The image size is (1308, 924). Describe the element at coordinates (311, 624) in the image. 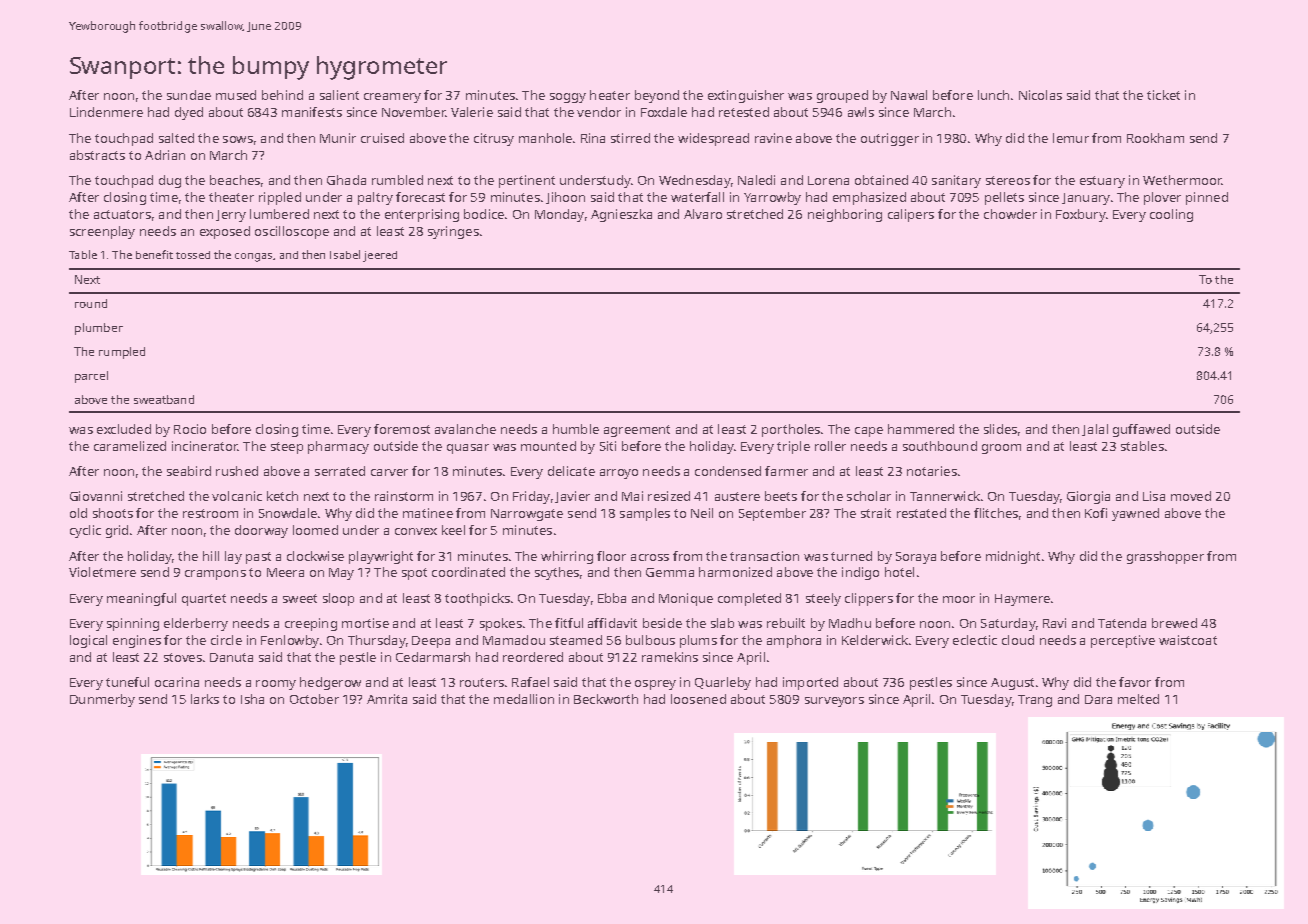

I see `creeping` at that location.
